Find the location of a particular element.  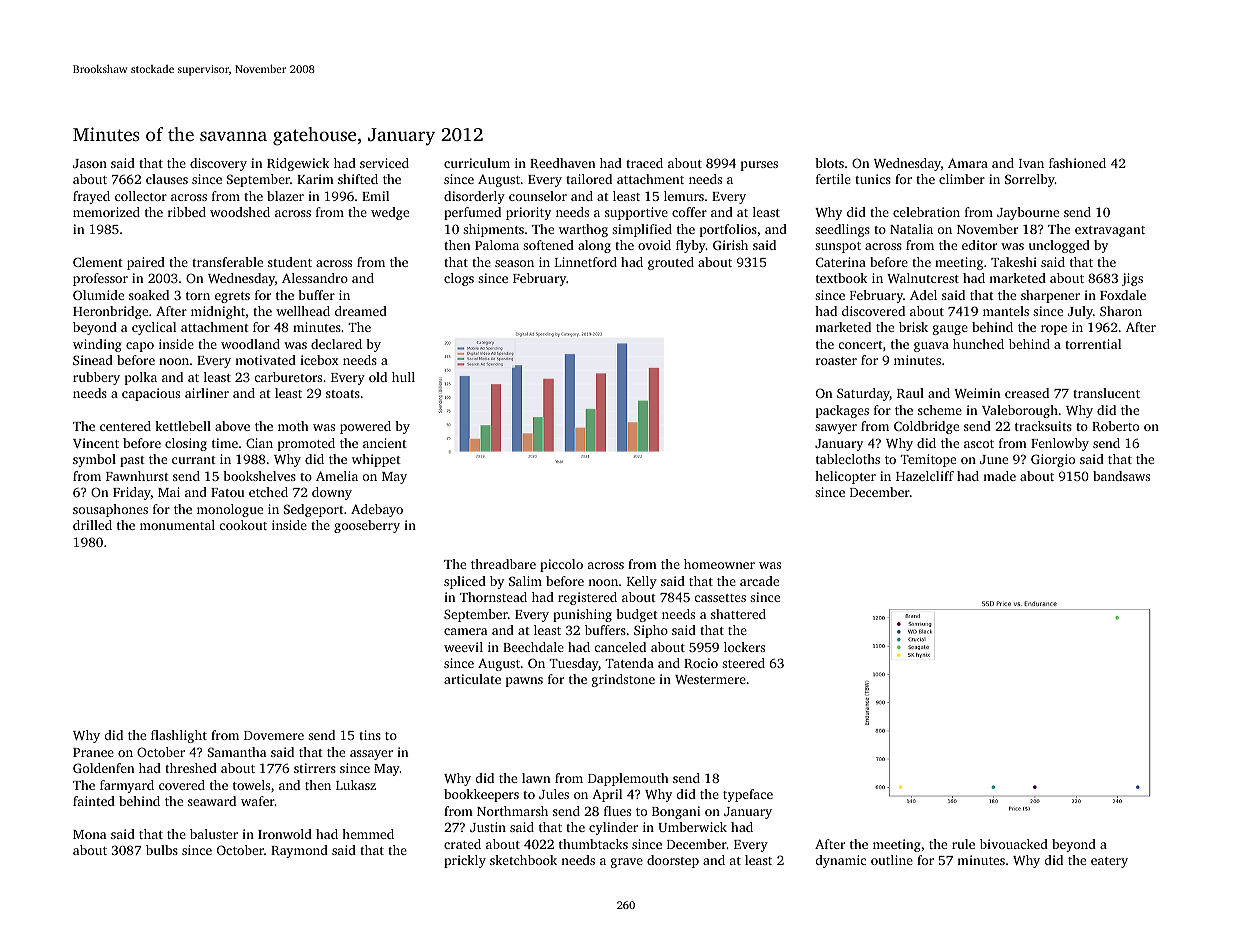

tunics is located at coordinates (873, 179).
